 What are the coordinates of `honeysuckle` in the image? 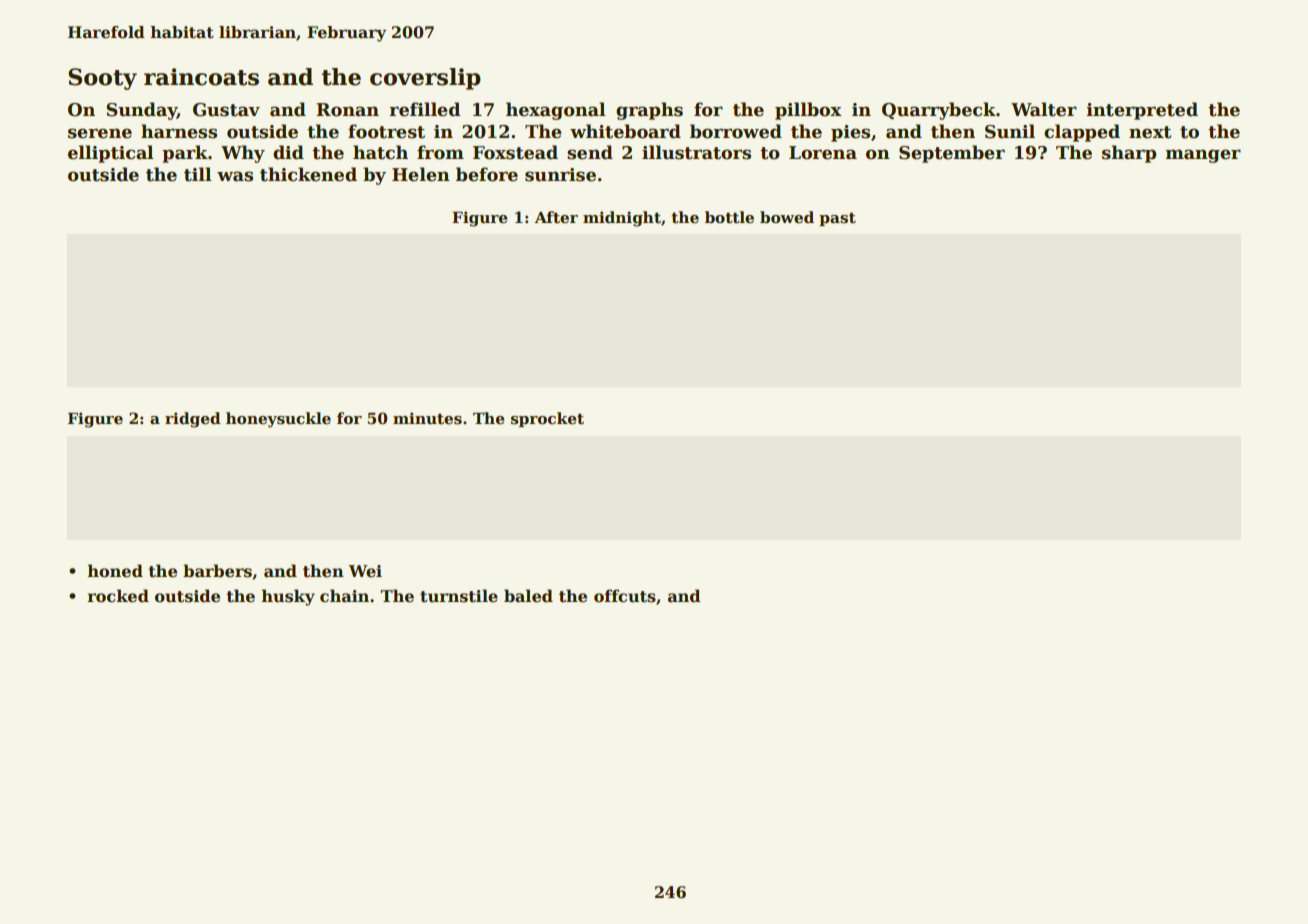 It's located at (278, 420).
